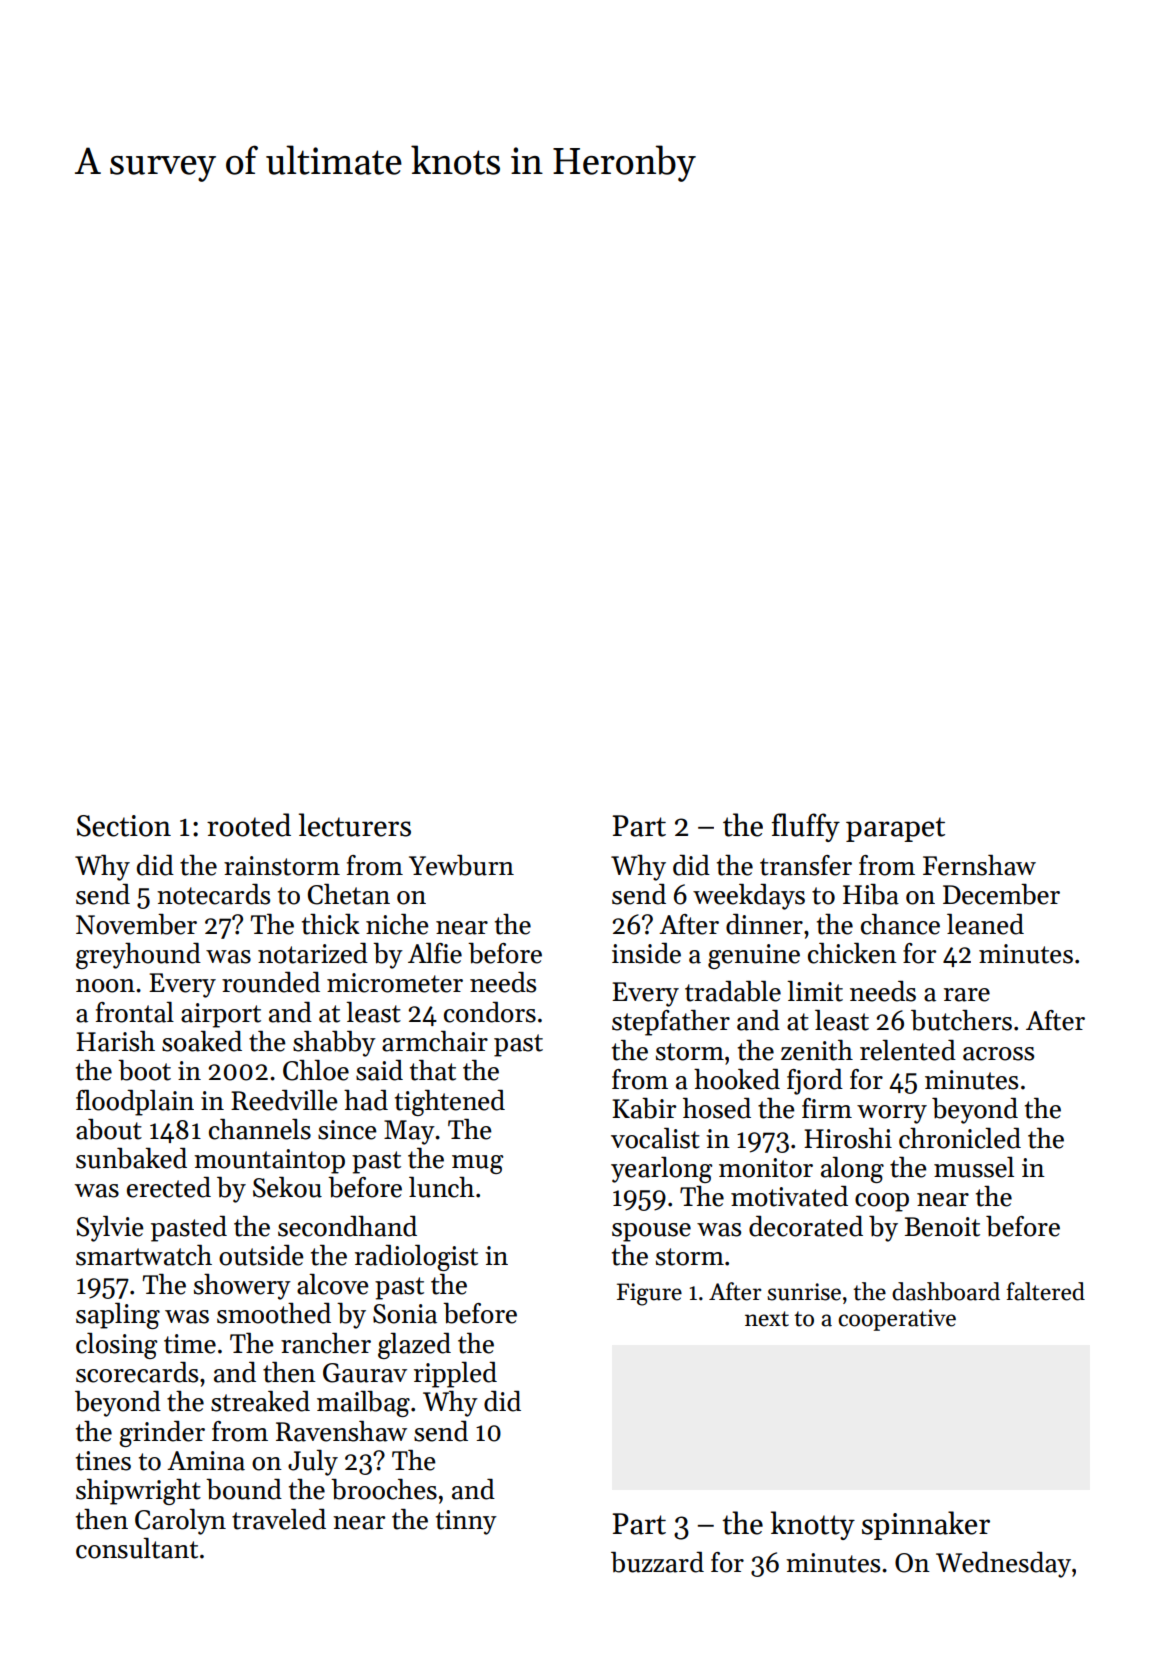 The height and width of the page is (1654, 1165). What do you see at coordinates (313, 1463) in the page?
I see `July` at bounding box center [313, 1463].
